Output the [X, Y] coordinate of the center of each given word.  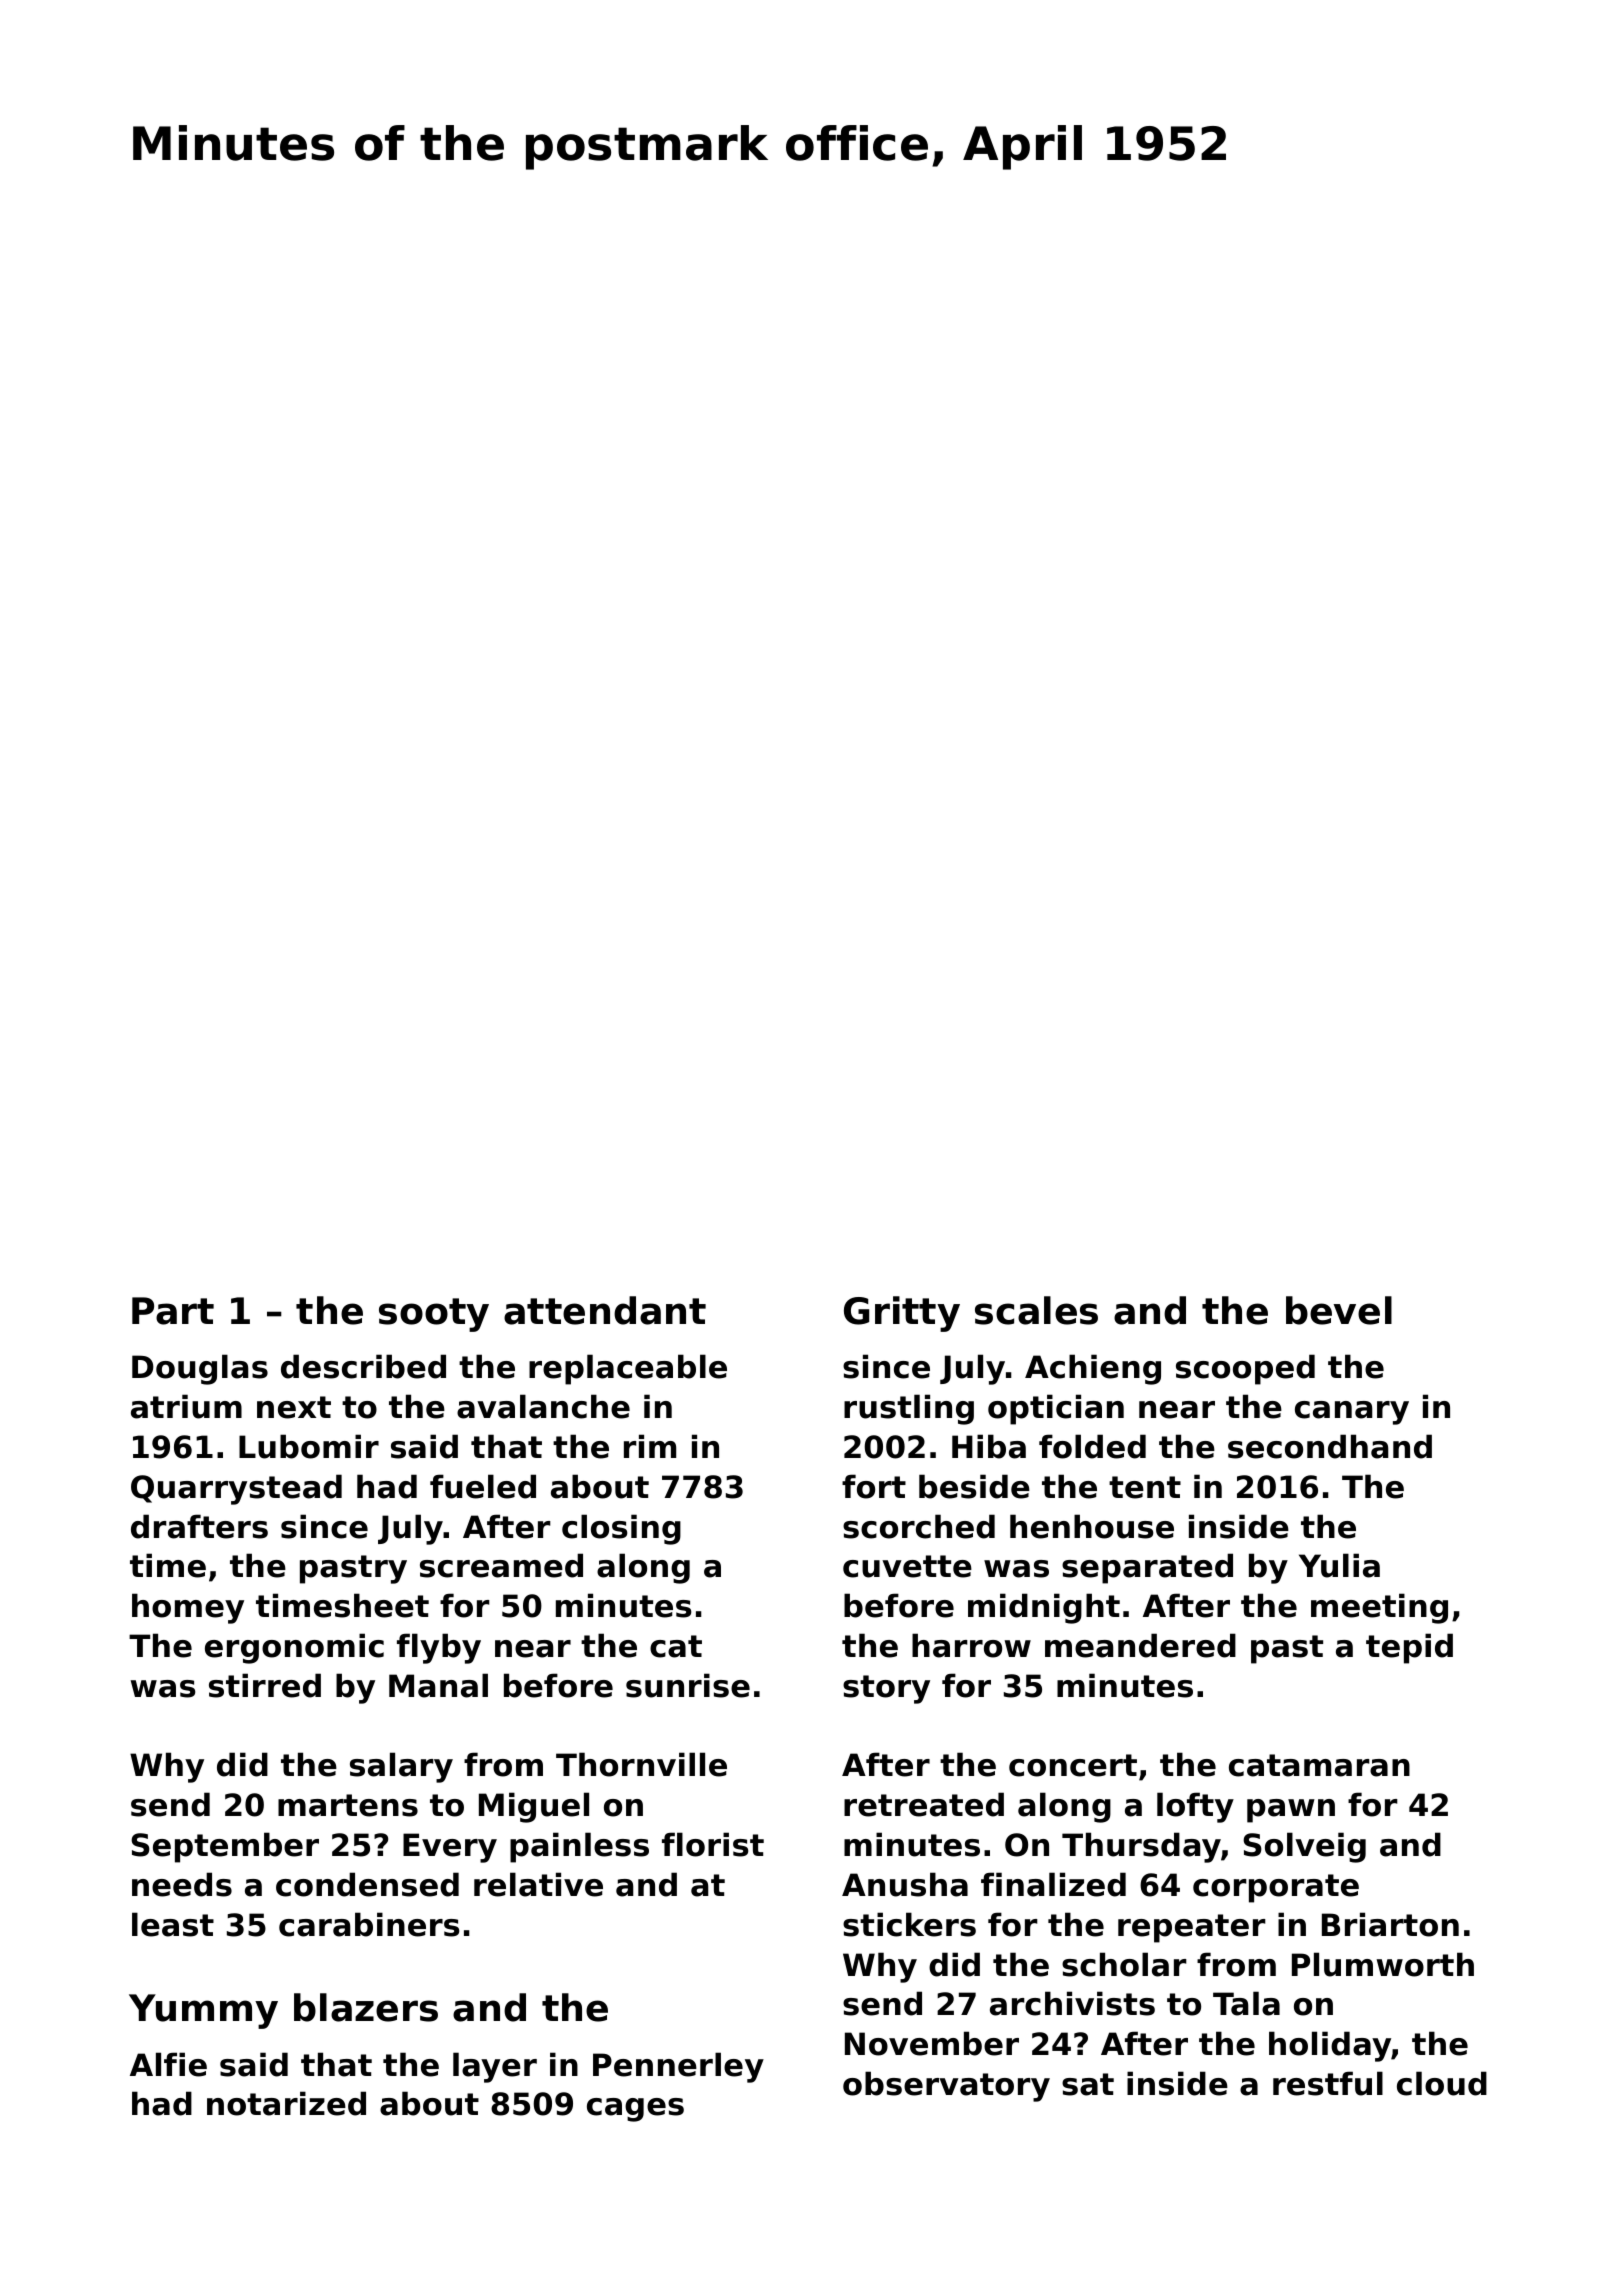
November [932, 2043]
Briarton [1390, 1924]
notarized [286, 2103]
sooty [434, 1315]
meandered [1140, 1645]
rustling [909, 1409]
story [886, 1689]
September [225, 1847]
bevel [1339, 1310]
